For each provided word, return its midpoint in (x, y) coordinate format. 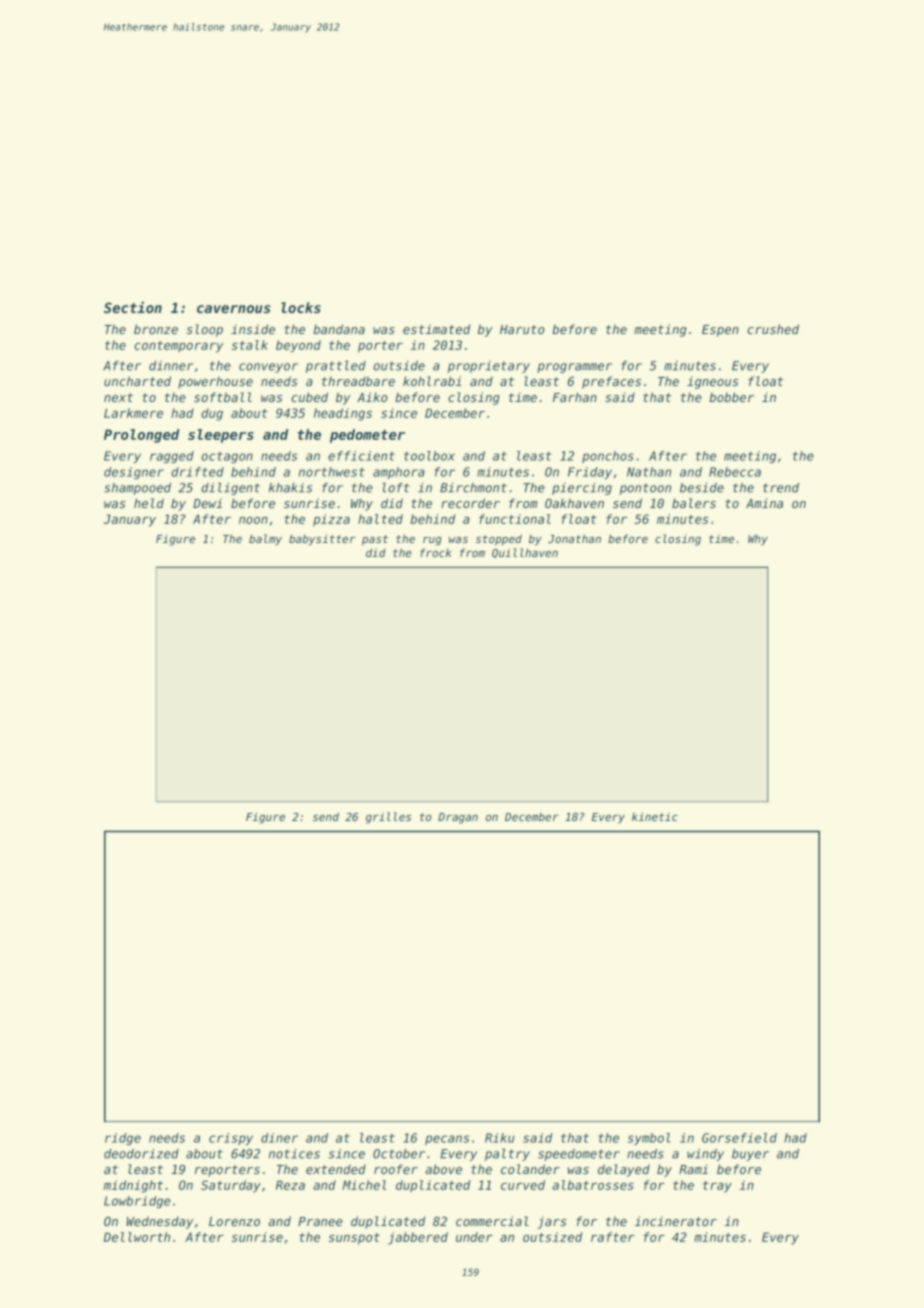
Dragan (458, 818)
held (149, 503)
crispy (231, 1139)
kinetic (655, 816)
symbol (649, 1139)
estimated (436, 329)
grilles (388, 818)
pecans (447, 1140)
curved (523, 1185)
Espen (720, 331)
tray (717, 1187)
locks (301, 307)
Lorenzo (234, 1221)
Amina (764, 503)
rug (432, 541)
